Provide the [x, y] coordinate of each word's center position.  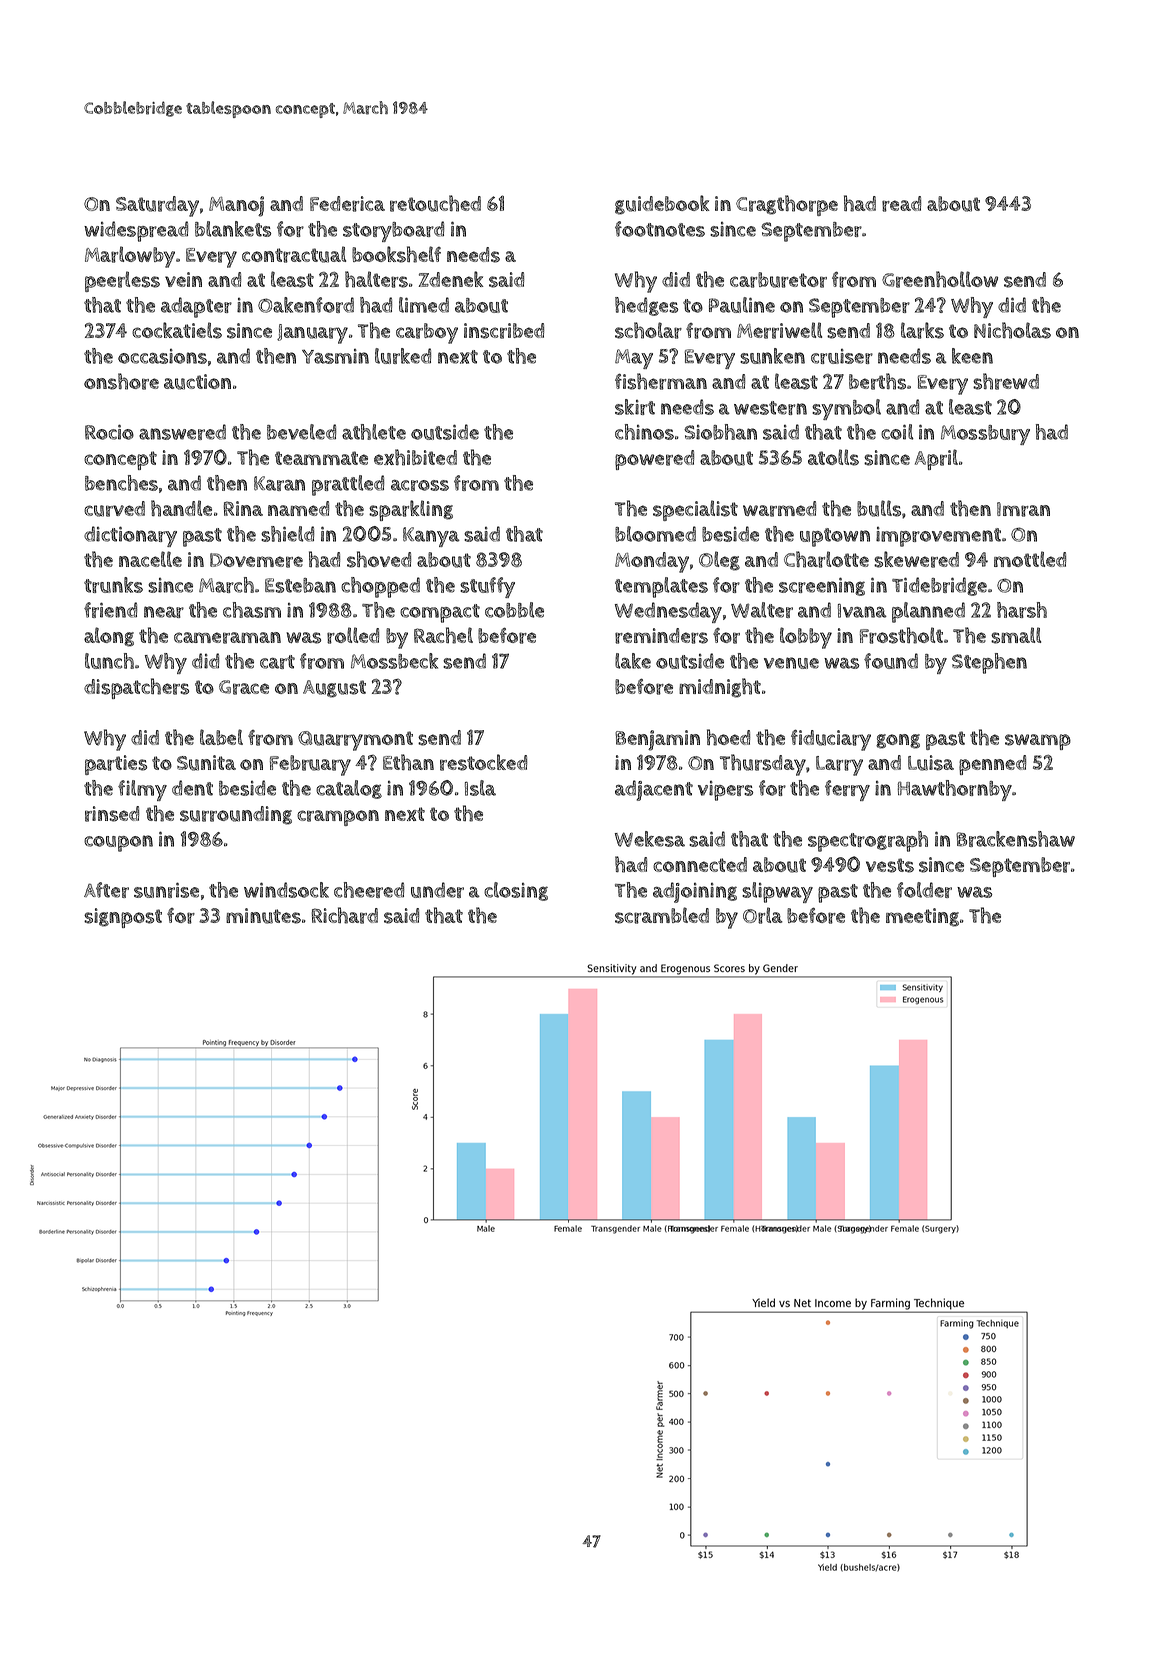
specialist [695, 510]
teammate [321, 458]
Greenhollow [940, 279]
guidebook [662, 205]
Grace [244, 687]
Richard [344, 915]
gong [898, 741]
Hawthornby [955, 790]
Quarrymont [355, 741]
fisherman [661, 381]
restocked [483, 762]
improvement [938, 537]
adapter [196, 307]
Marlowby [130, 257]
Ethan [408, 762]
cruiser [842, 356]
